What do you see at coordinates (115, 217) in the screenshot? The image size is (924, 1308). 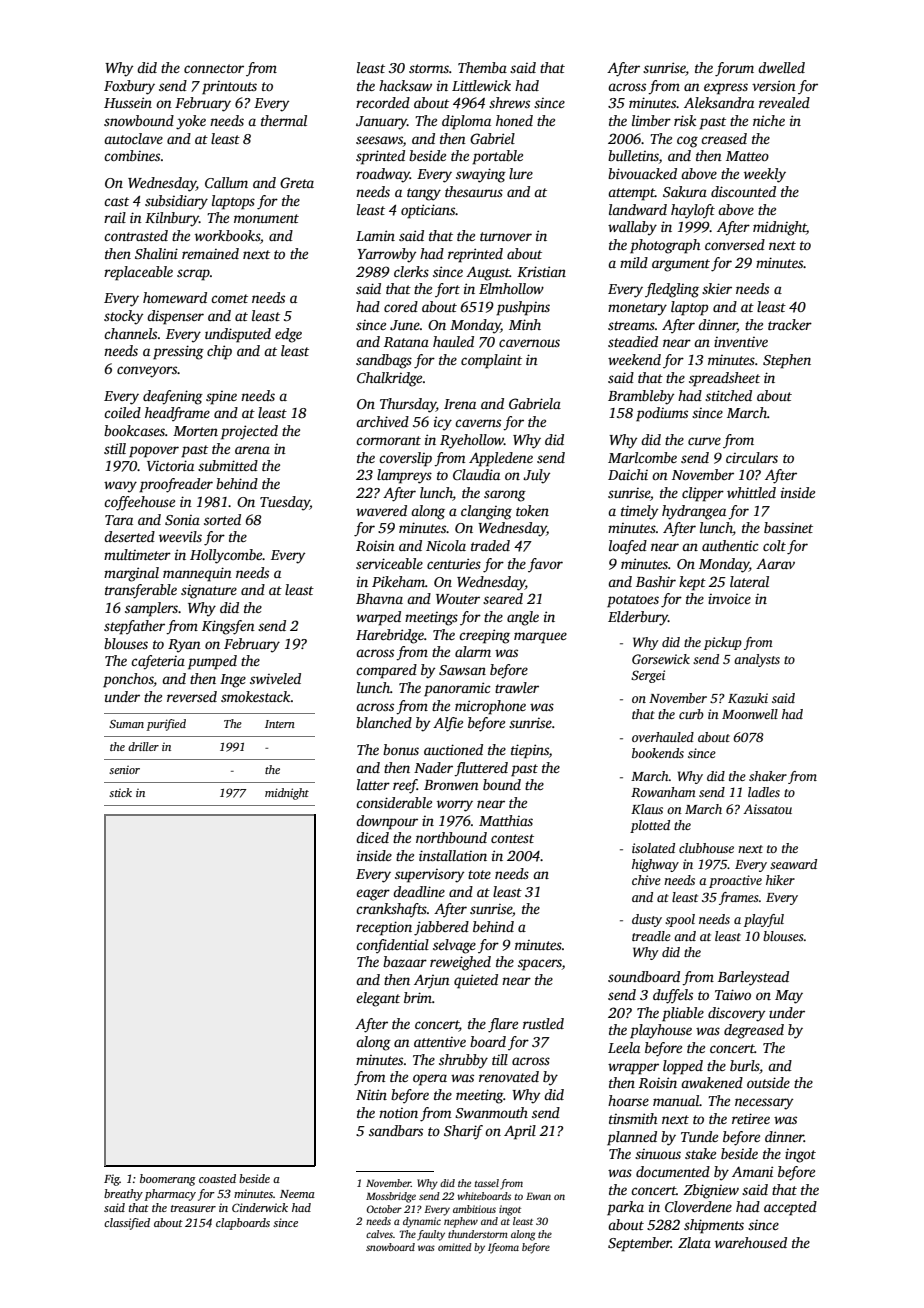 I see `rail` at bounding box center [115, 217].
